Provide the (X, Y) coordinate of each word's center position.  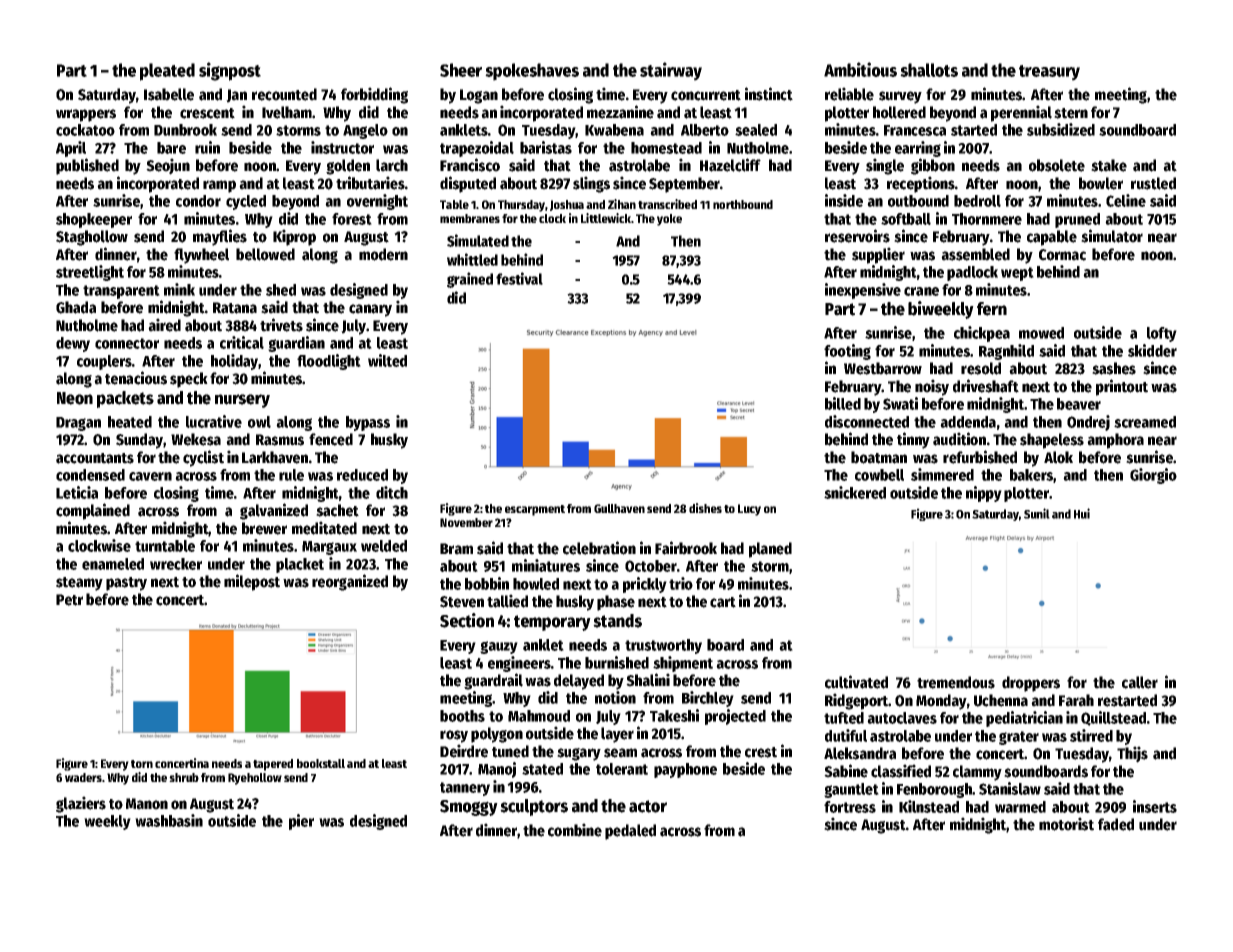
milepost (252, 582)
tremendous (956, 682)
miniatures (546, 565)
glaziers (81, 804)
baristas (546, 147)
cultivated (856, 682)
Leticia (77, 492)
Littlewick (606, 218)
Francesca (915, 130)
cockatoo (85, 130)
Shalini (648, 680)
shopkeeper (94, 220)
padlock (972, 273)
